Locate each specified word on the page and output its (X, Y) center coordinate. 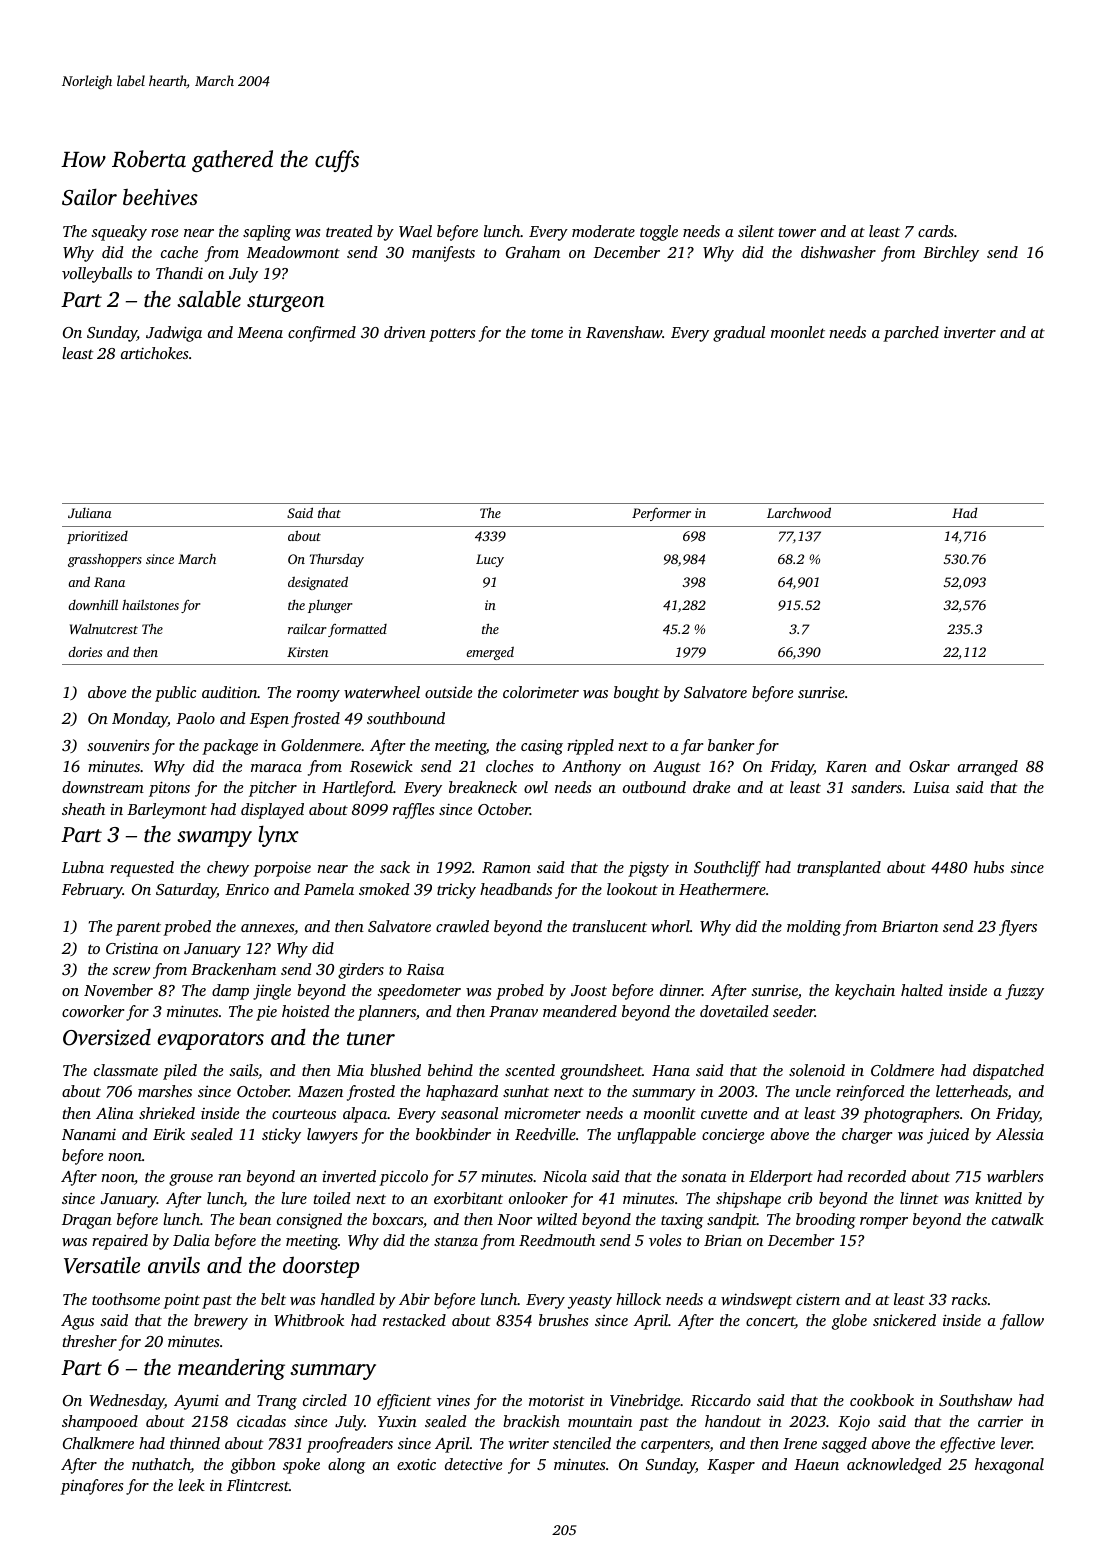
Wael (415, 231)
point (181, 1301)
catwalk (1018, 1219)
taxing (682, 1221)
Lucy (490, 560)
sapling (267, 233)
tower (797, 232)
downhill (93, 604)
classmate (126, 1070)
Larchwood (799, 512)
